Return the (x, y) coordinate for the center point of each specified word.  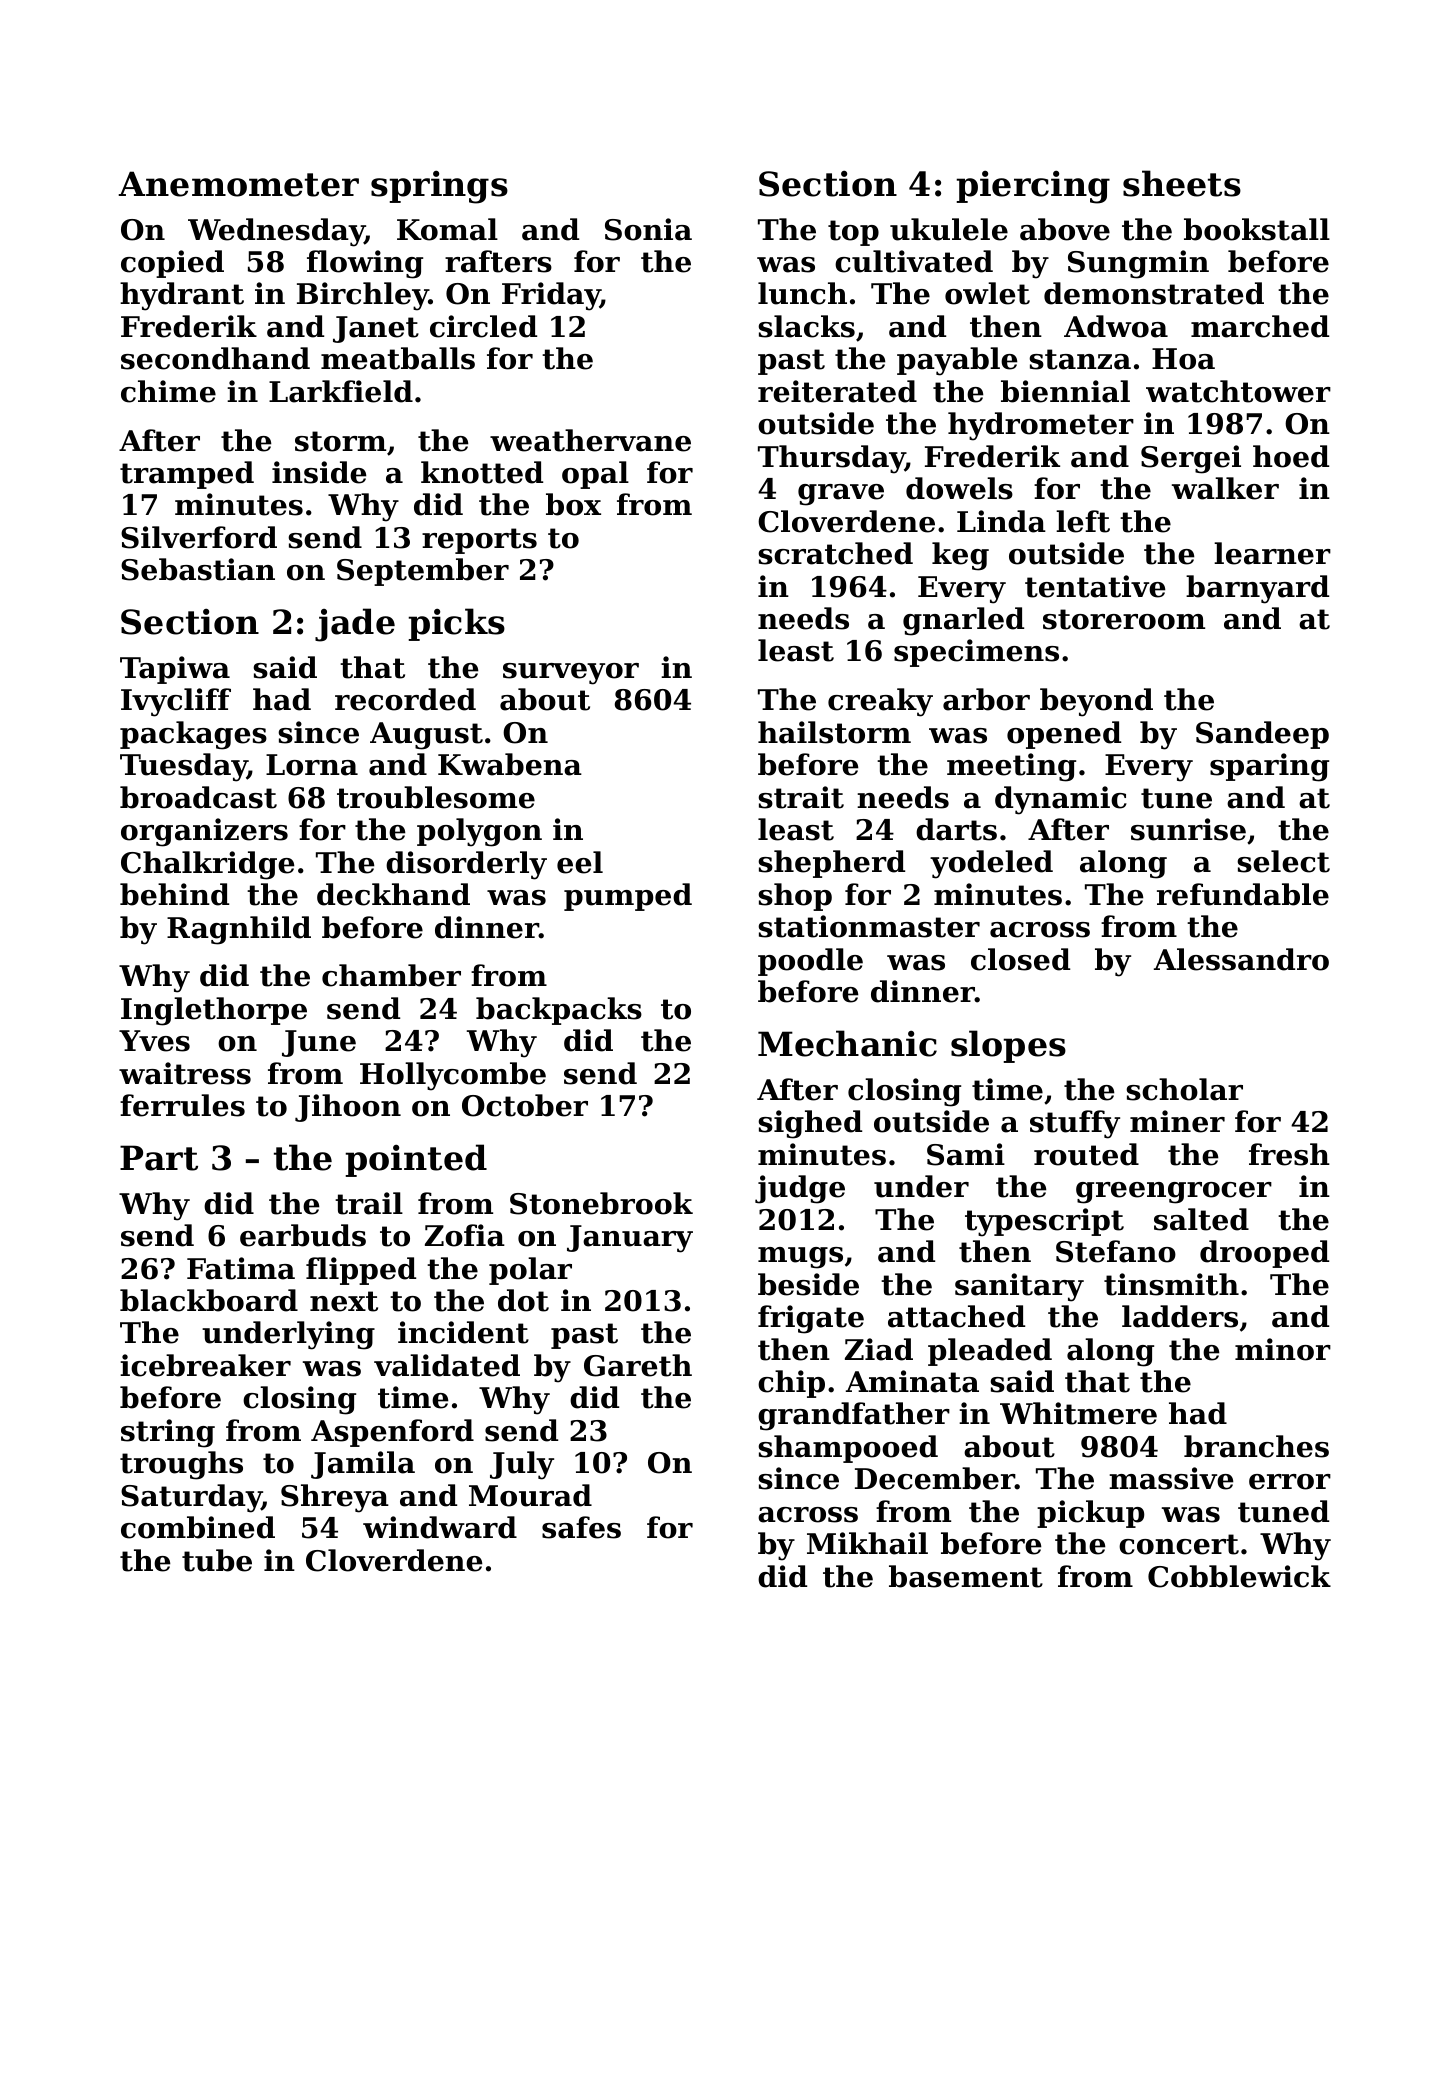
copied (172, 264)
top (853, 233)
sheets (1182, 183)
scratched (835, 553)
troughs (181, 1465)
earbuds (303, 1235)
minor (1283, 1349)
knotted (482, 472)
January (630, 1239)
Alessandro (1241, 959)
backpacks (559, 1011)
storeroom (1124, 619)
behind (174, 894)
